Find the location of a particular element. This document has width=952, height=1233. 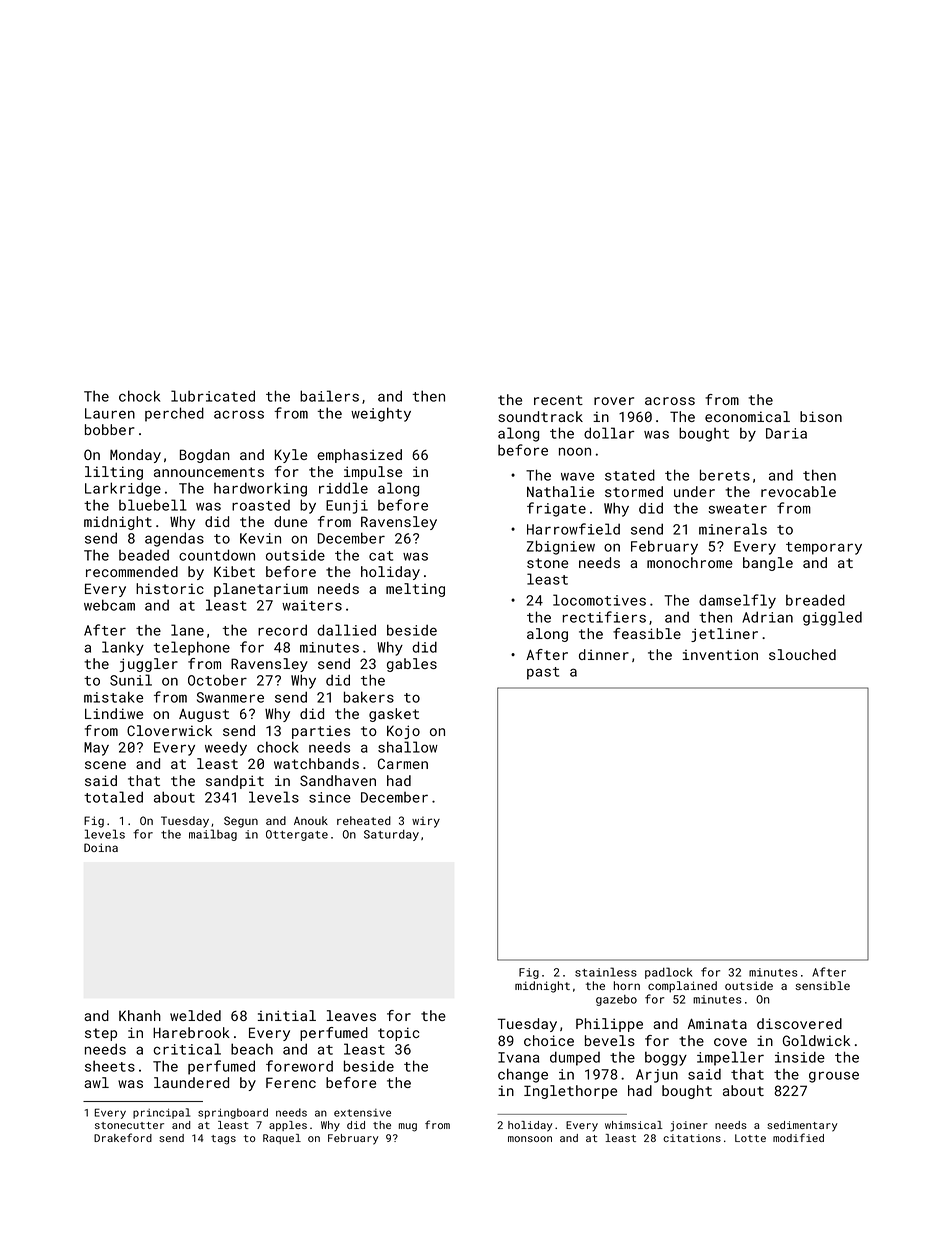

bailers is located at coordinates (329, 396).
